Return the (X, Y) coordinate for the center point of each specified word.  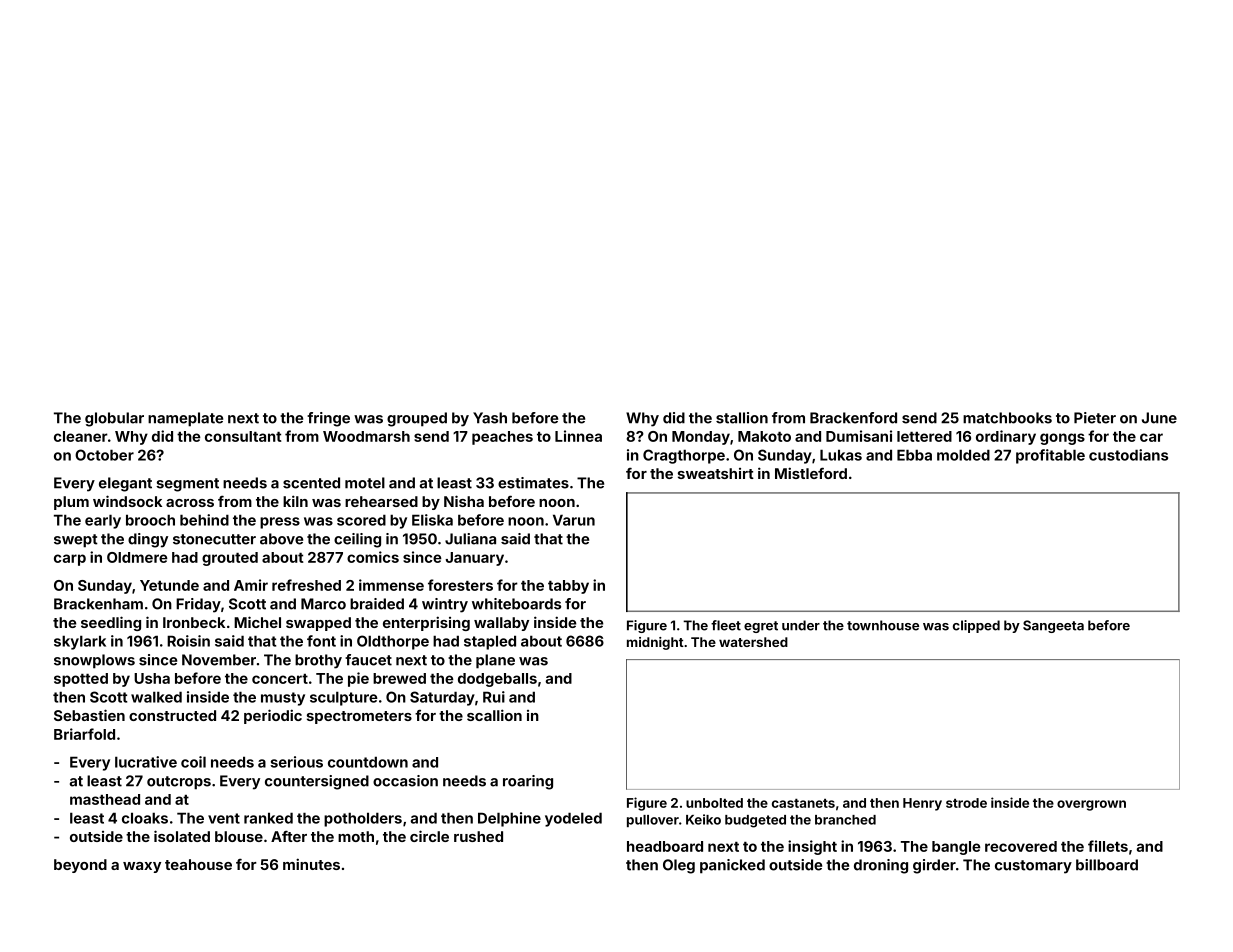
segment (187, 485)
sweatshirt (716, 473)
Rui (494, 697)
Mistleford (811, 473)
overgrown (1091, 805)
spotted (81, 680)
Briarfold (84, 734)
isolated (182, 836)
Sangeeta (1053, 626)
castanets (803, 803)
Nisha (464, 501)
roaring (528, 782)
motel (365, 483)
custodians (1128, 455)
